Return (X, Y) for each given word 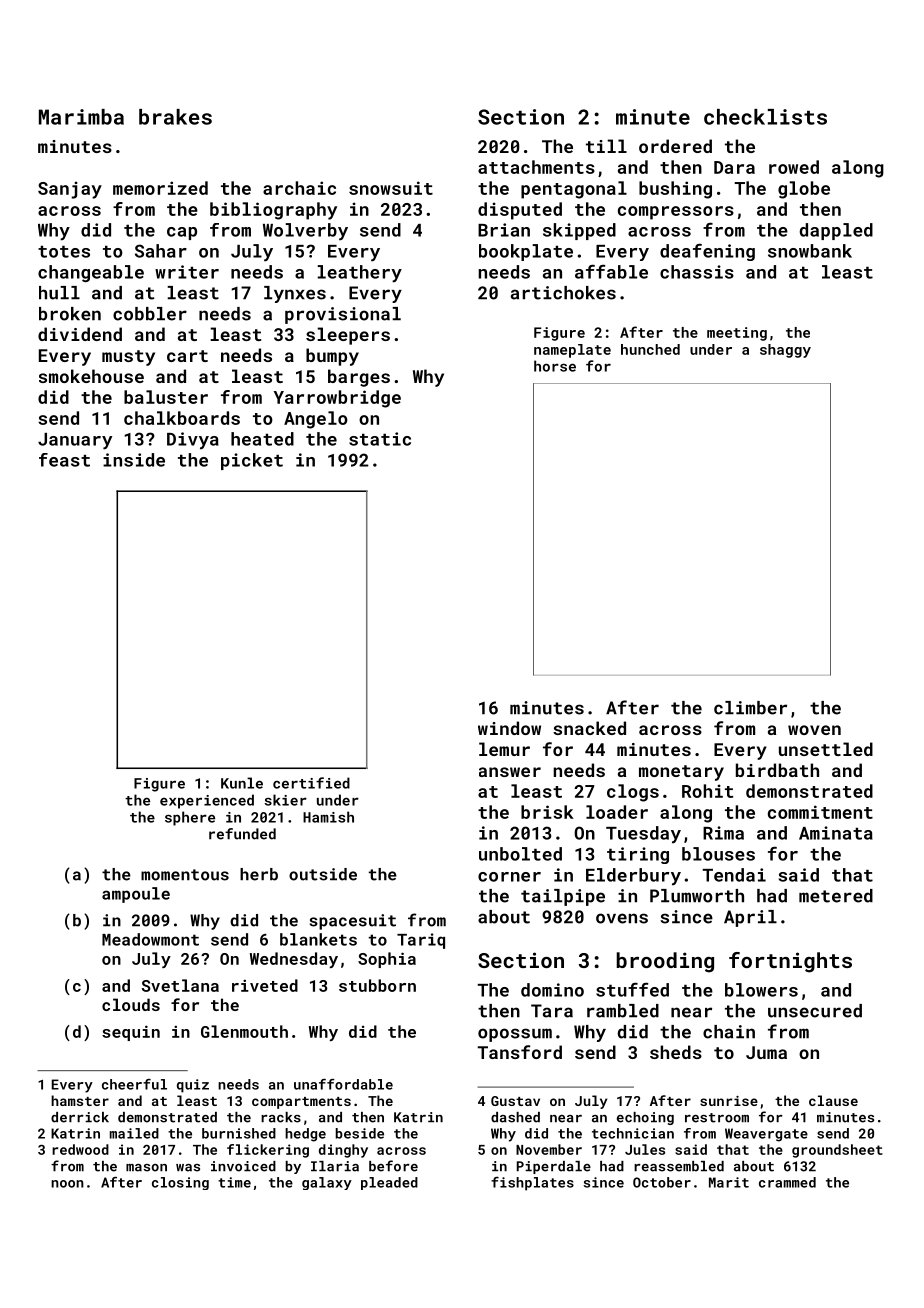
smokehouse (91, 376)
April (750, 918)
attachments (536, 167)
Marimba (81, 117)
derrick (80, 1117)
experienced (207, 801)
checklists (765, 117)
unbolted (520, 854)
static (380, 439)
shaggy (785, 351)
